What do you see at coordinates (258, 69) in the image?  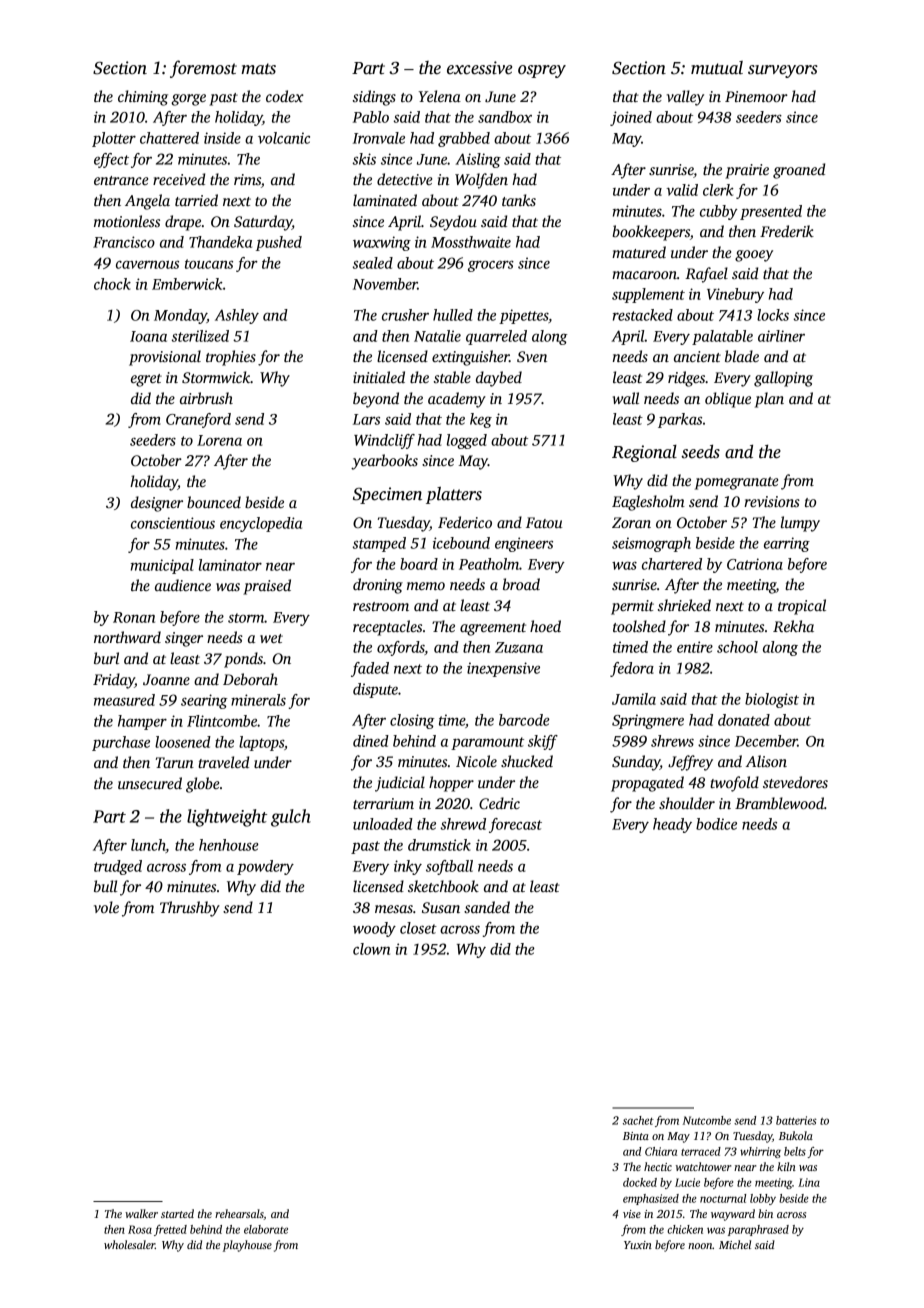 I see `mats` at bounding box center [258, 69].
